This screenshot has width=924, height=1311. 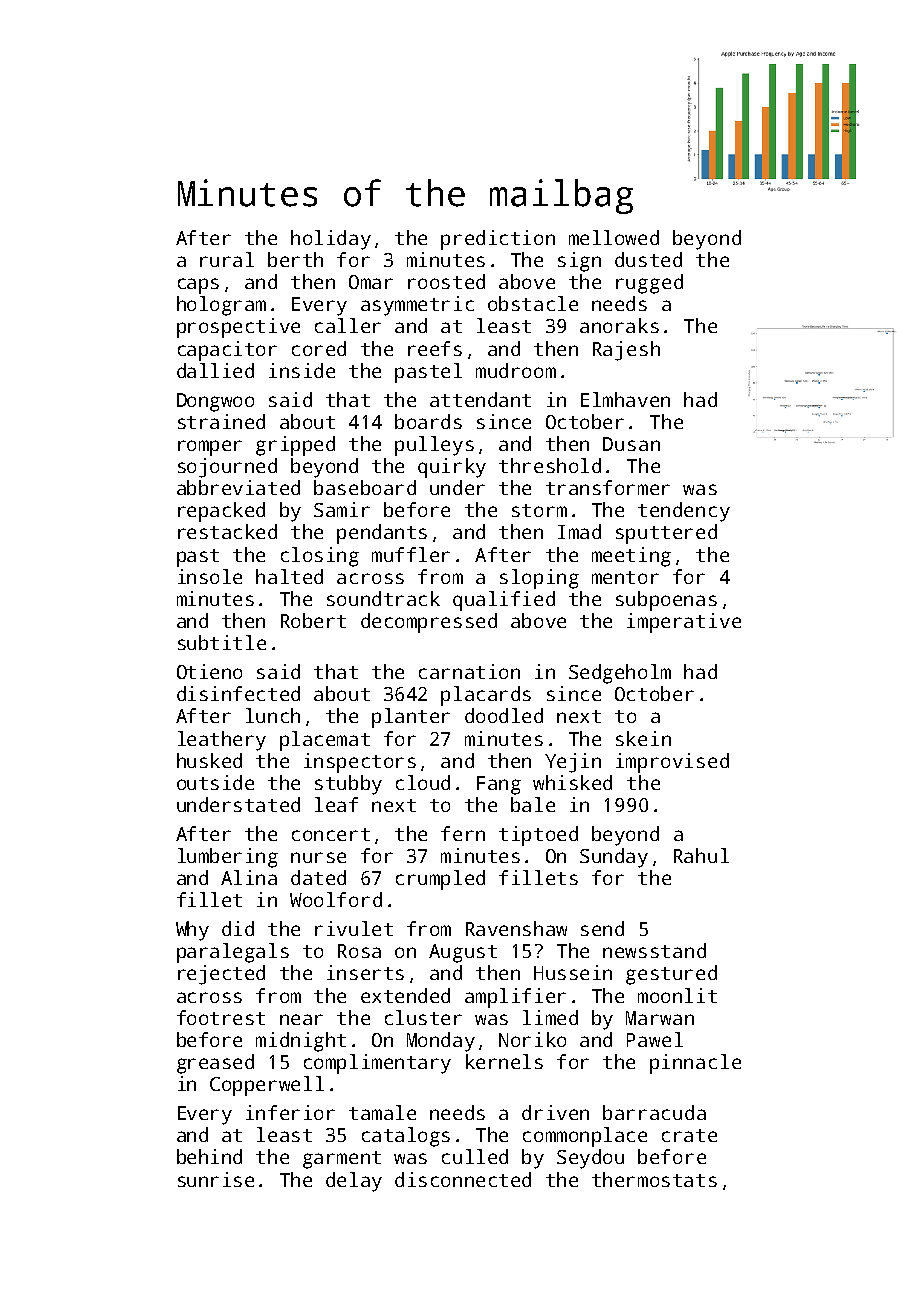 I want to click on behind, so click(x=209, y=1156).
